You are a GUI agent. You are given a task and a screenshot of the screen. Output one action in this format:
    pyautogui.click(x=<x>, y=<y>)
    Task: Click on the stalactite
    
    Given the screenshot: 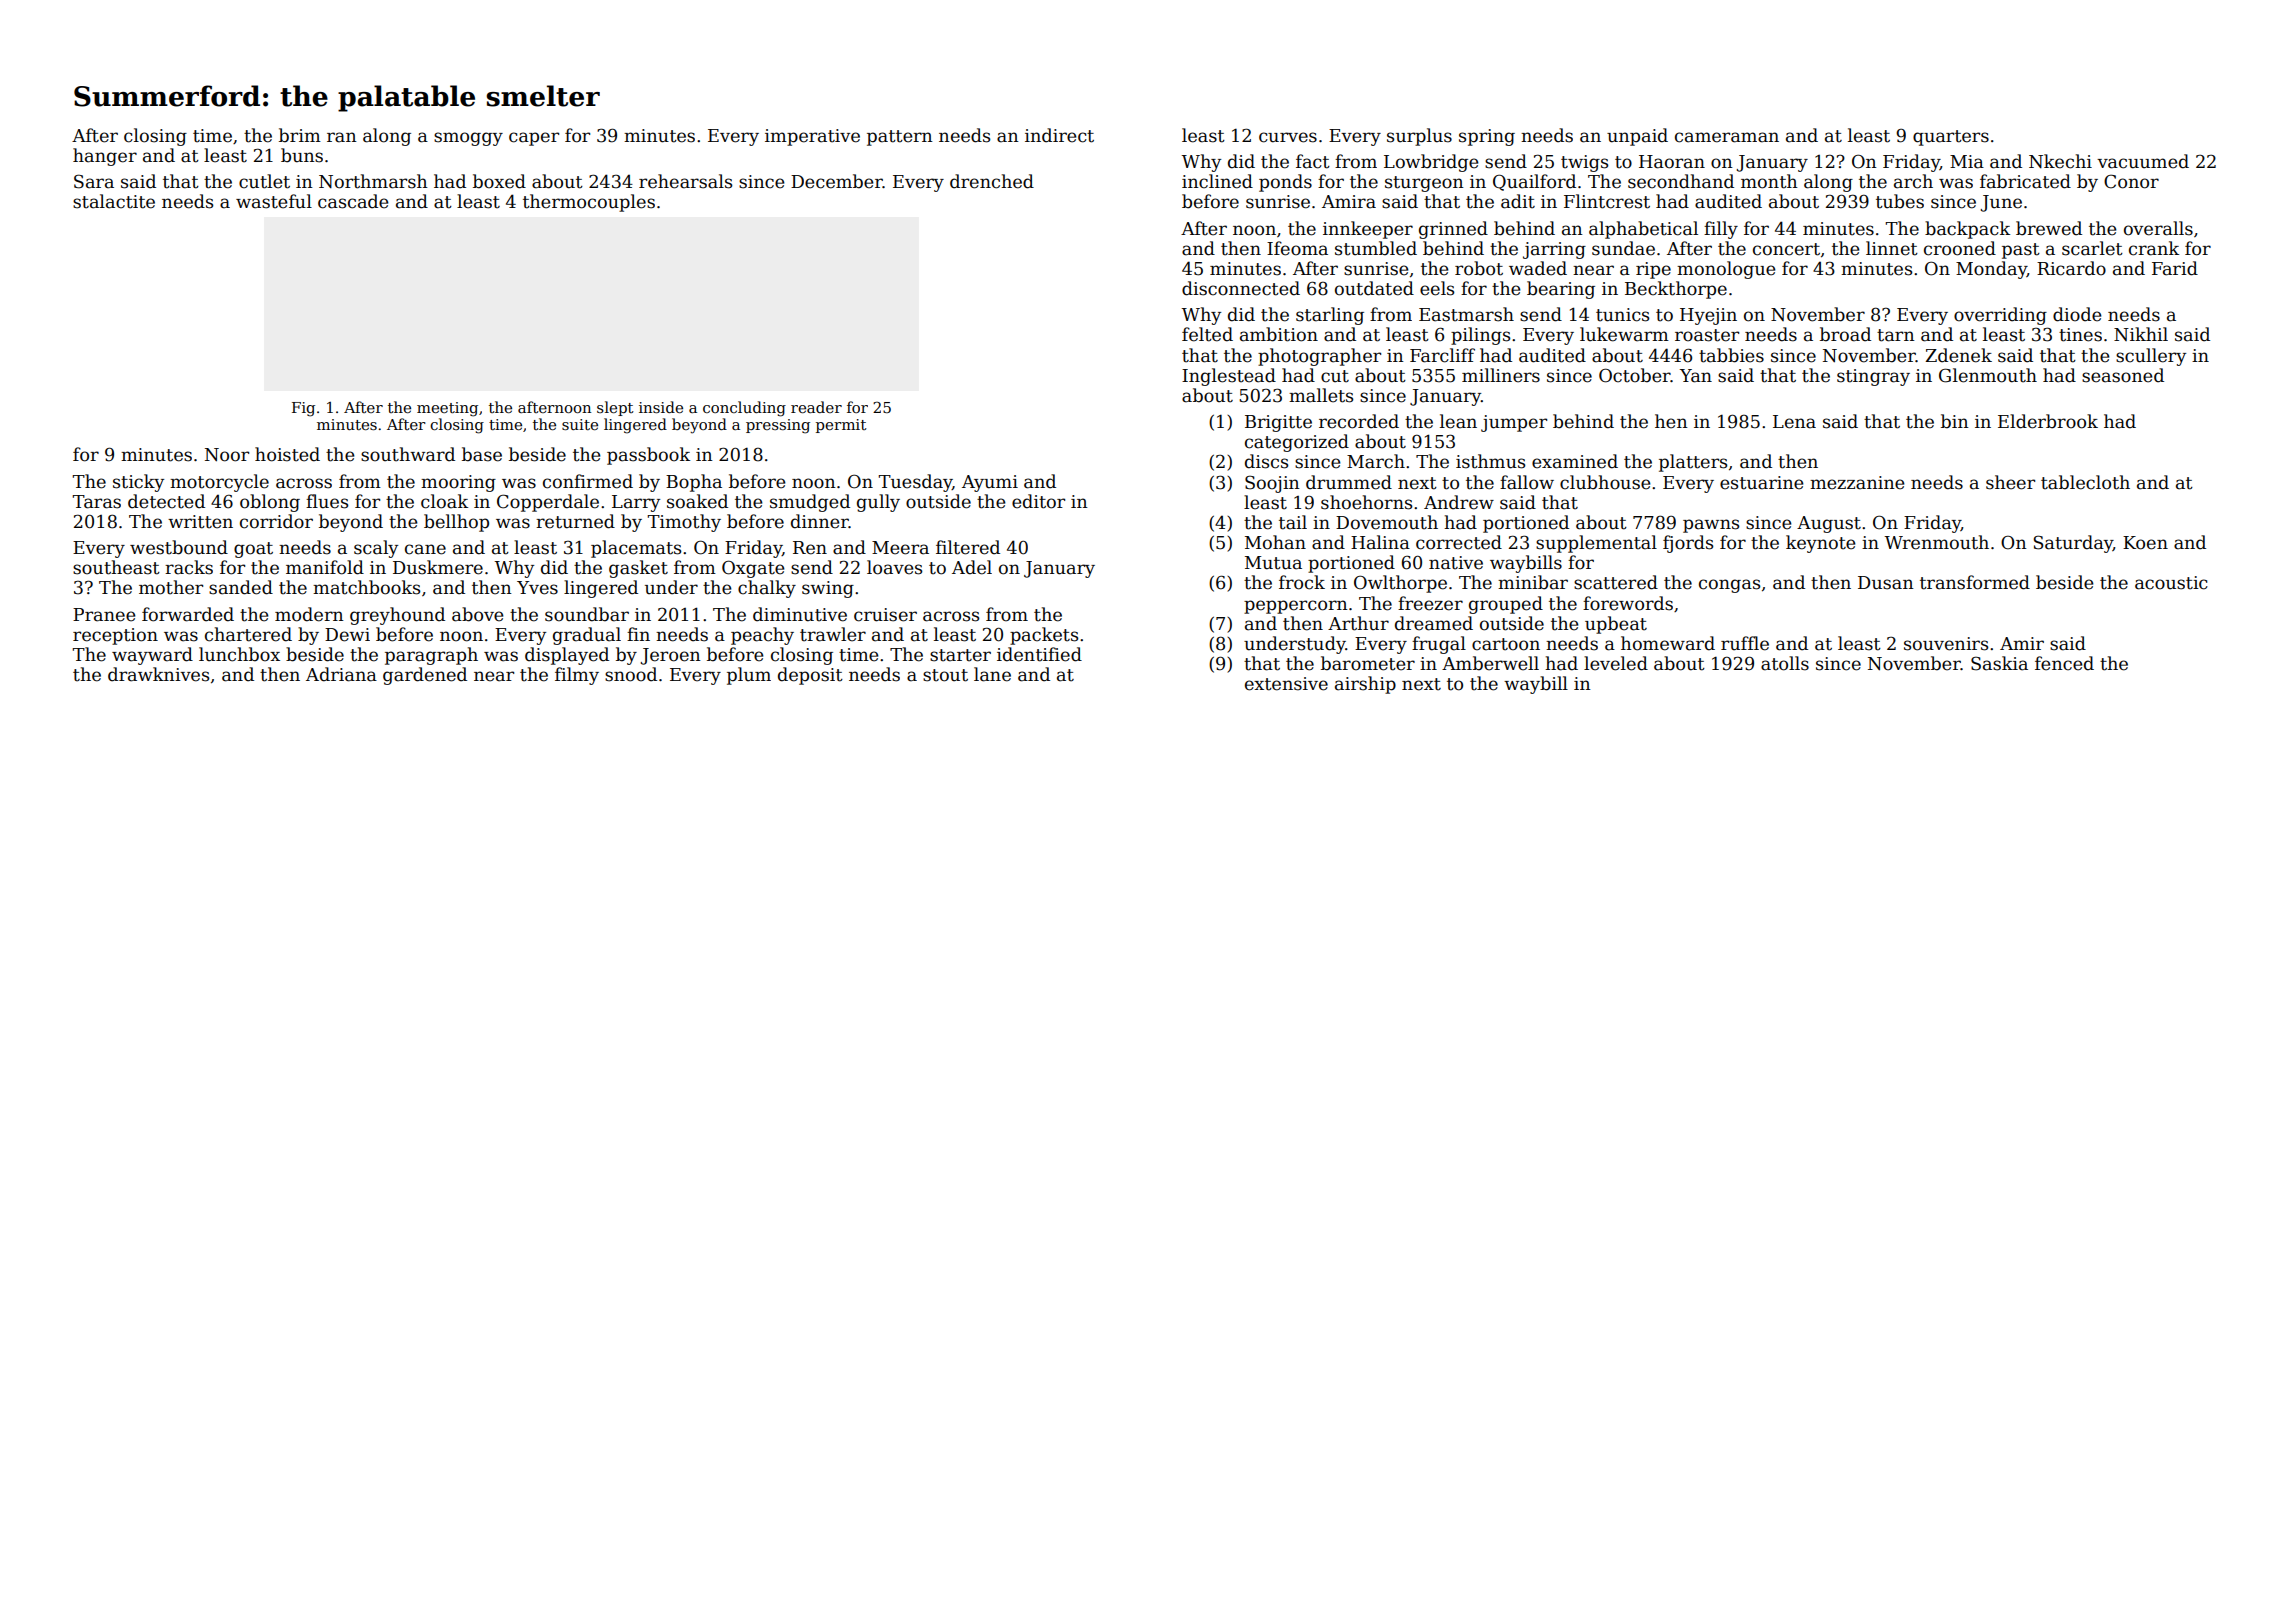 What is the action you would take?
    pyautogui.click(x=114, y=201)
